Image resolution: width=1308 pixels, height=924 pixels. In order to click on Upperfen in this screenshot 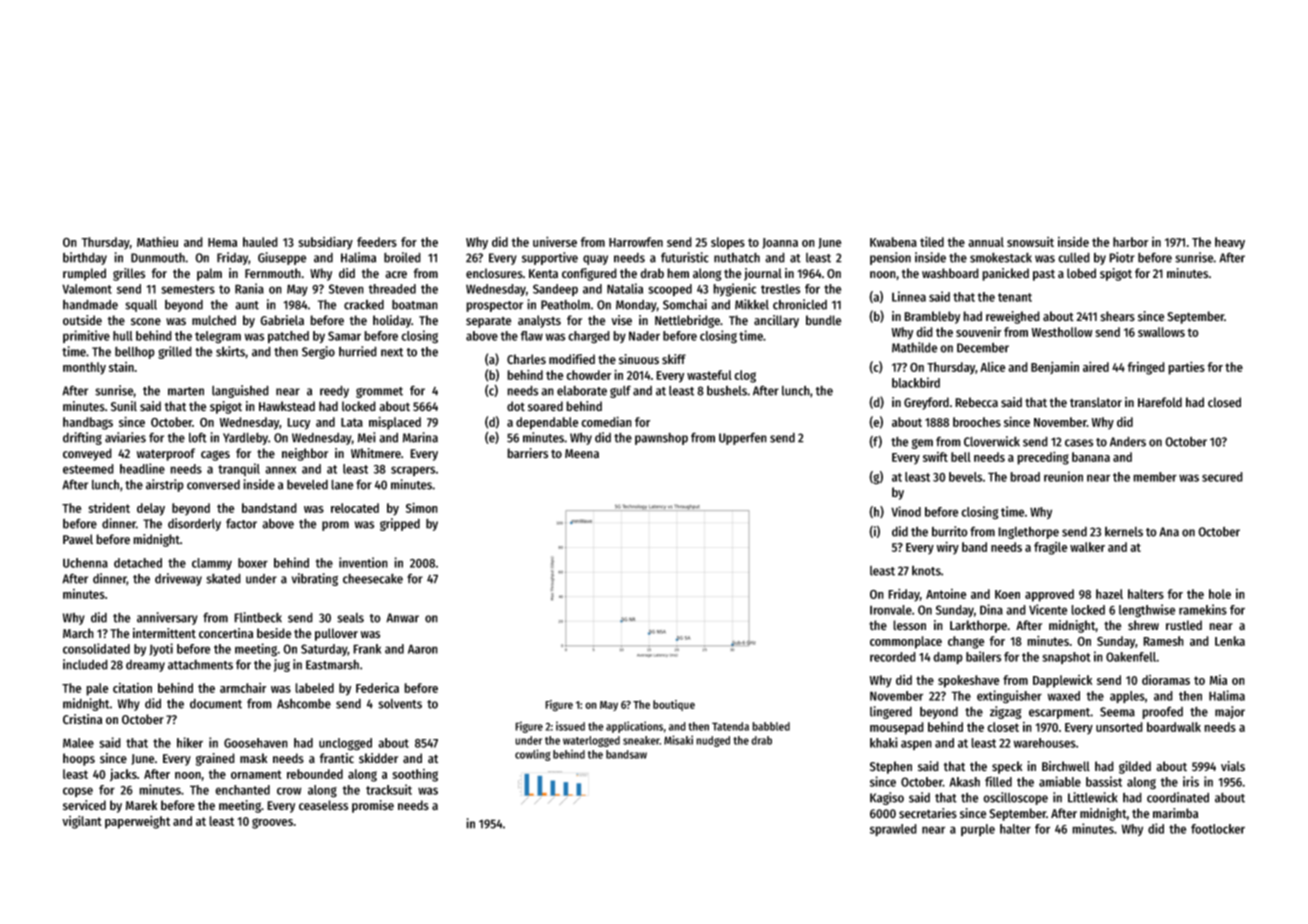, I will do `click(743, 438)`.
